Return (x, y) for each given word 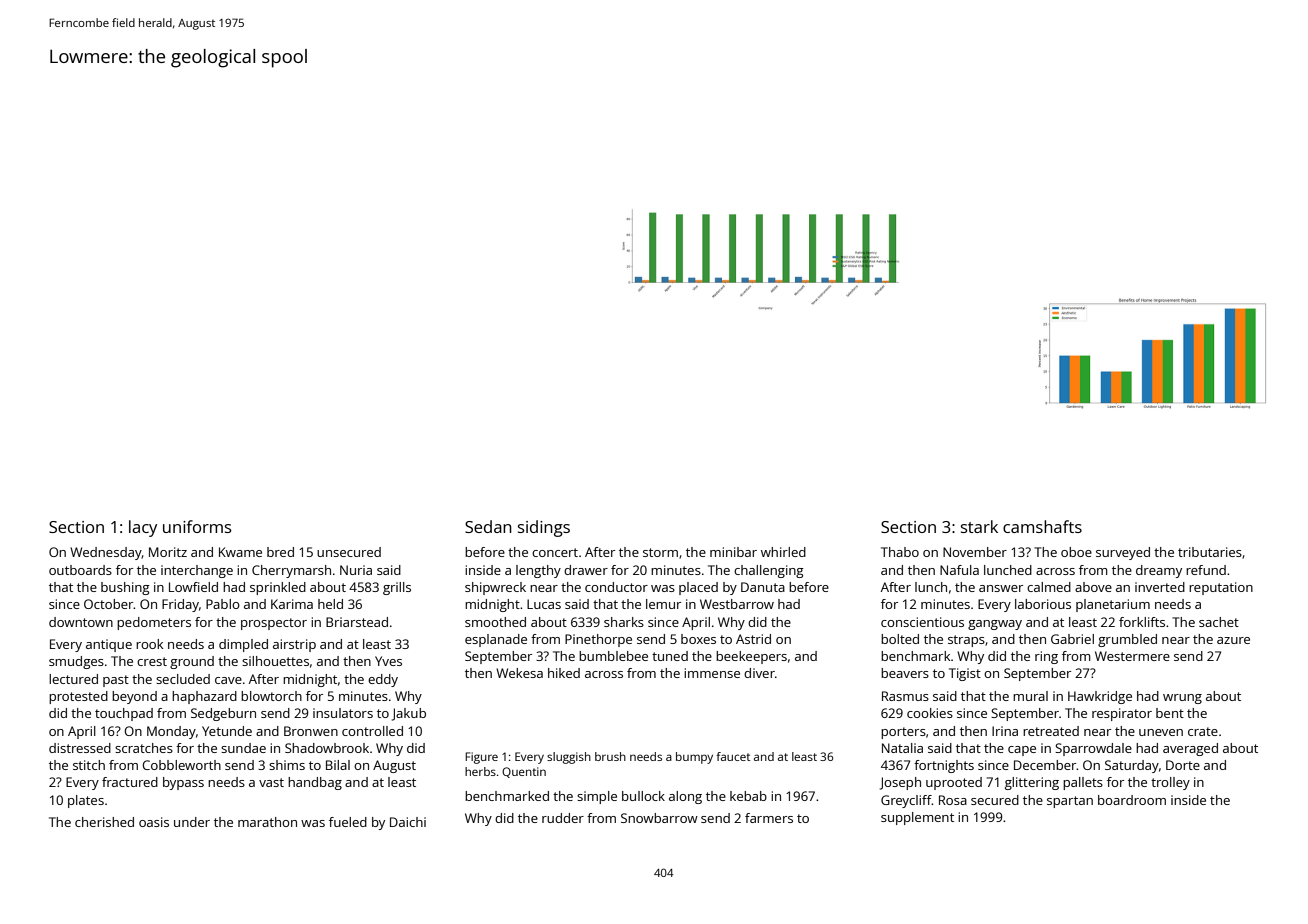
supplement (917, 818)
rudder (563, 818)
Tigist (965, 674)
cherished (104, 822)
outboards (80, 570)
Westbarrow (737, 604)
